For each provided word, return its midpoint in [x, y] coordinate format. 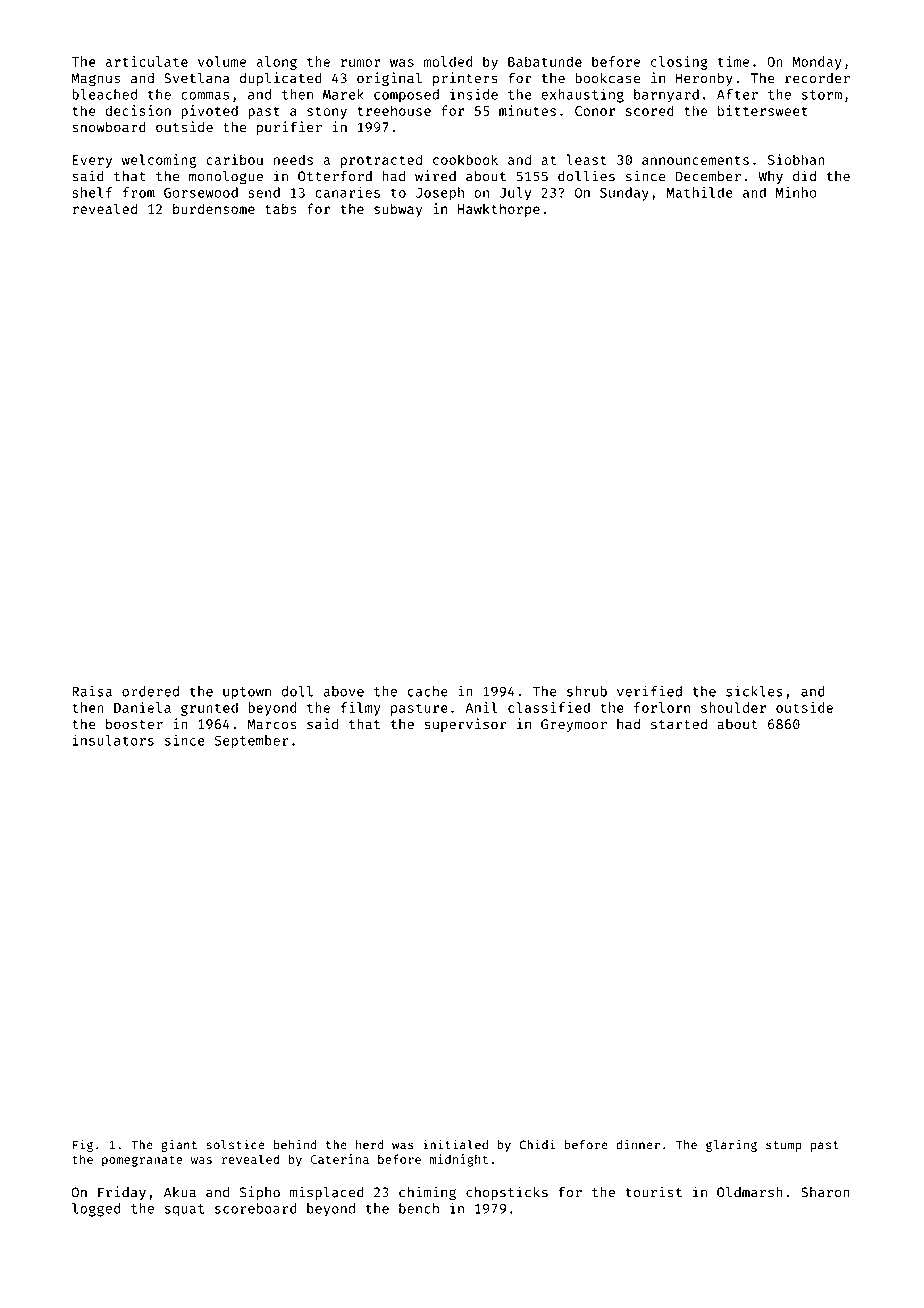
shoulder [733, 707]
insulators [113, 740]
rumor [361, 63]
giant [179, 1146]
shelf [92, 192]
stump [784, 1146]
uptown [247, 693]
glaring [731, 1146]
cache [427, 691]
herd [370, 1145]
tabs [280, 208]
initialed [455, 1144]
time [733, 61]
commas [205, 96]
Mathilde [700, 192]
